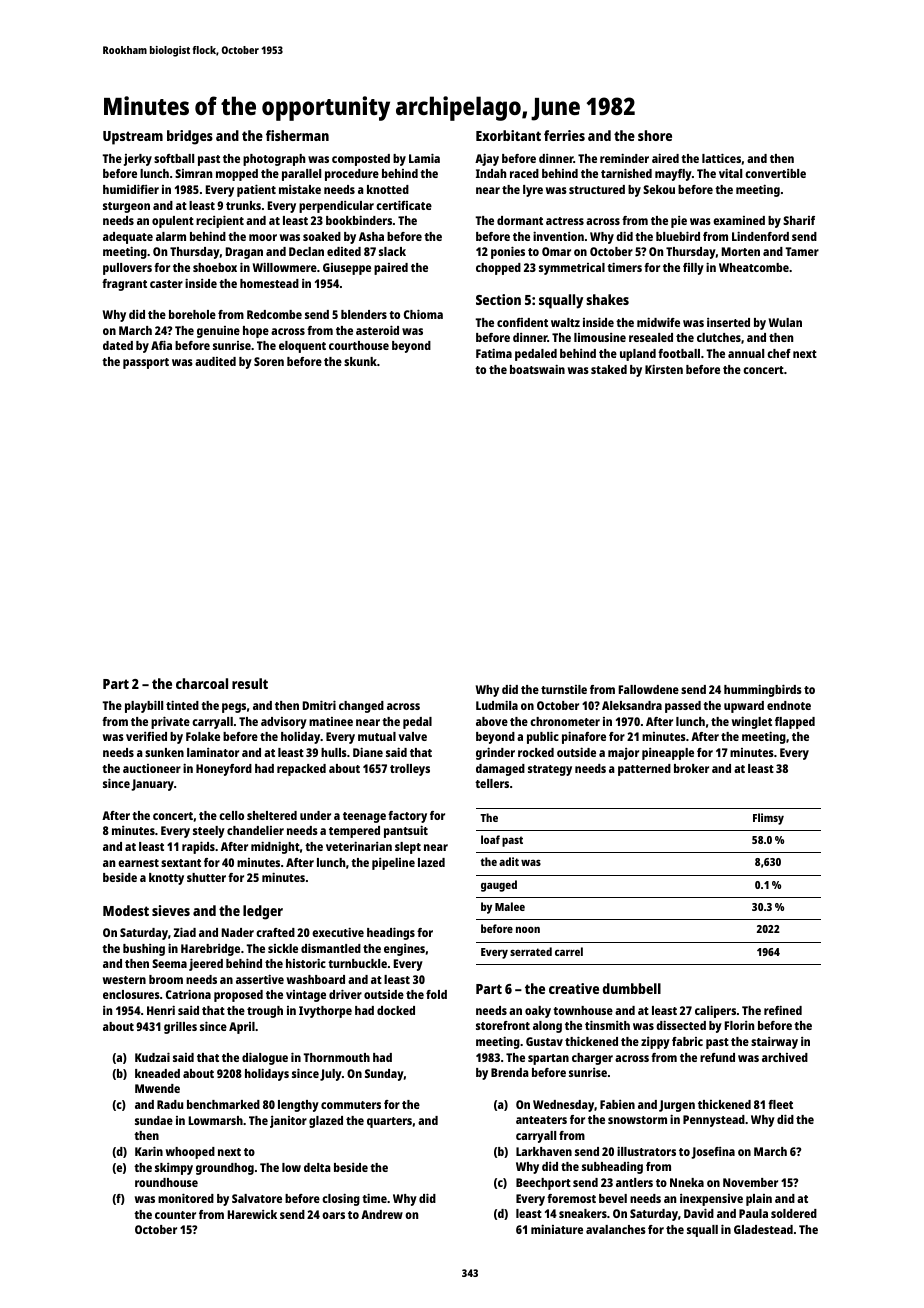  I want to click on bluebird, so click(678, 236).
